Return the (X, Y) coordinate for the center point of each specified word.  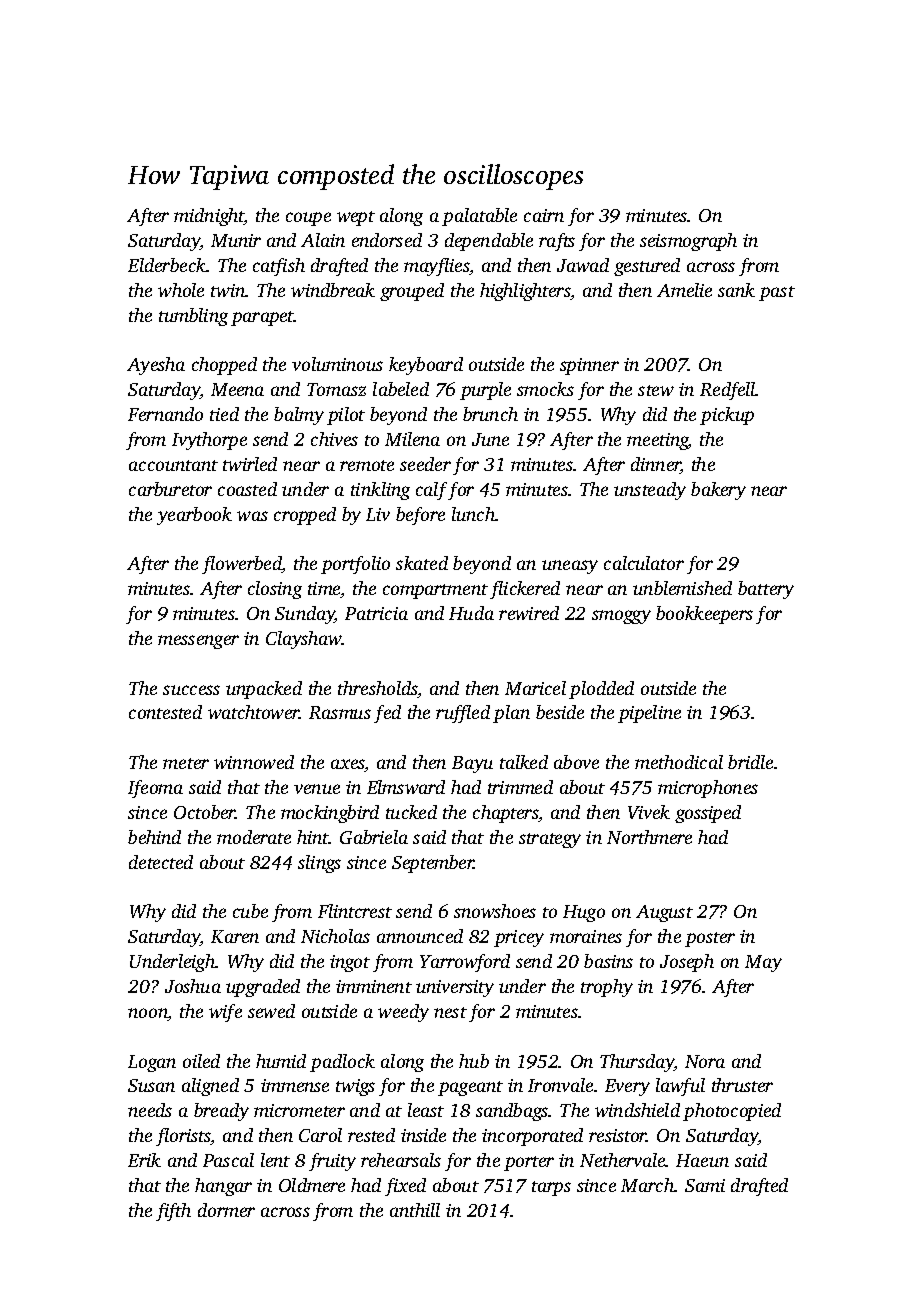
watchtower (254, 712)
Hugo (584, 913)
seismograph (688, 242)
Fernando (165, 414)
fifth (173, 1212)
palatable (479, 217)
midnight (209, 217)
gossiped (708, 814)
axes (348, 765)
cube (250, 911)
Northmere (649, 837)
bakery (718, 491)
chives (334, 439)
